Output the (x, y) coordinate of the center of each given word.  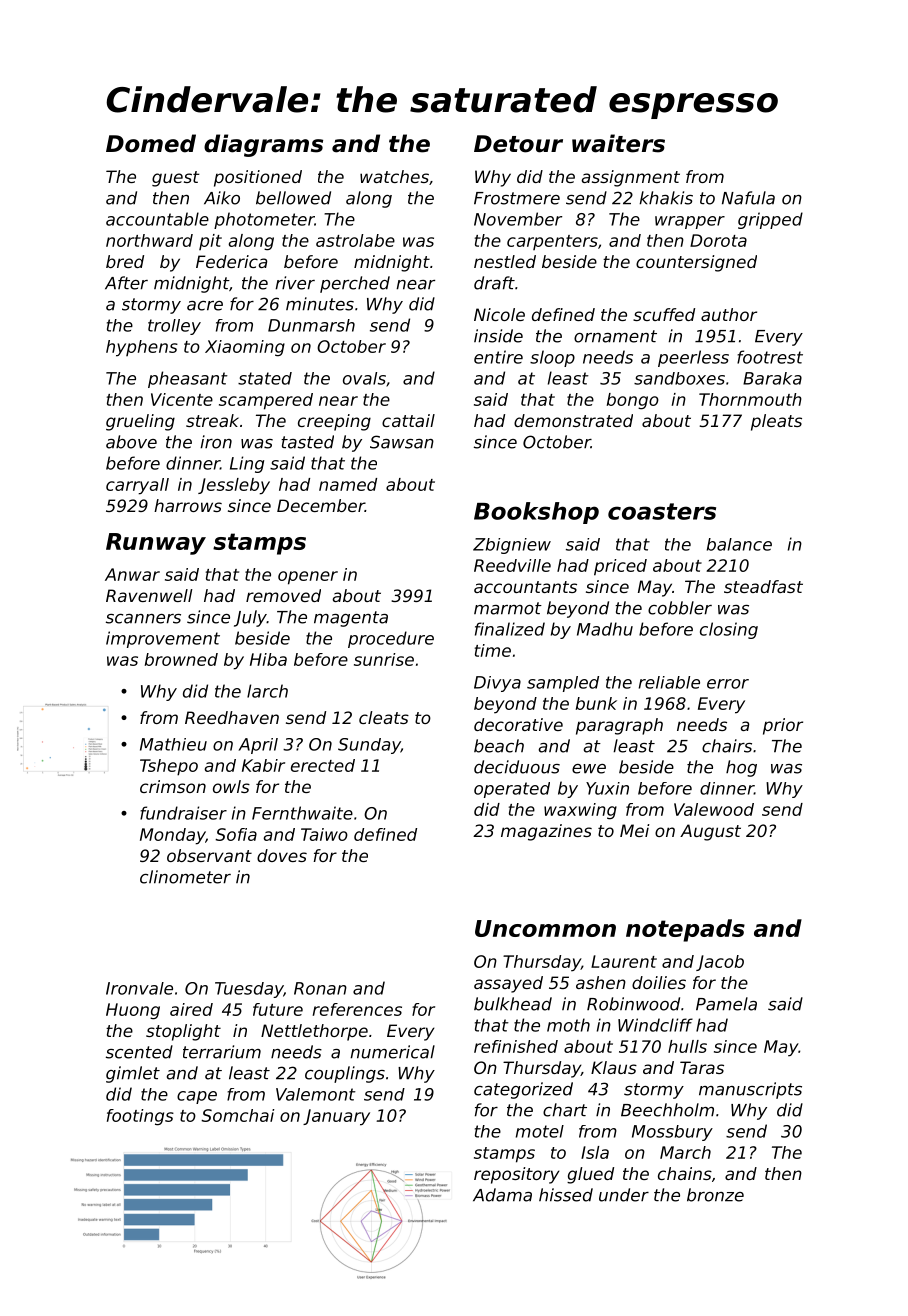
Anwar (132, 574)
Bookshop (536, 513)
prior (783, 726)
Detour (518, 144)
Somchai (237, 1115)
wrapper (690, 222)
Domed (151, 143)
